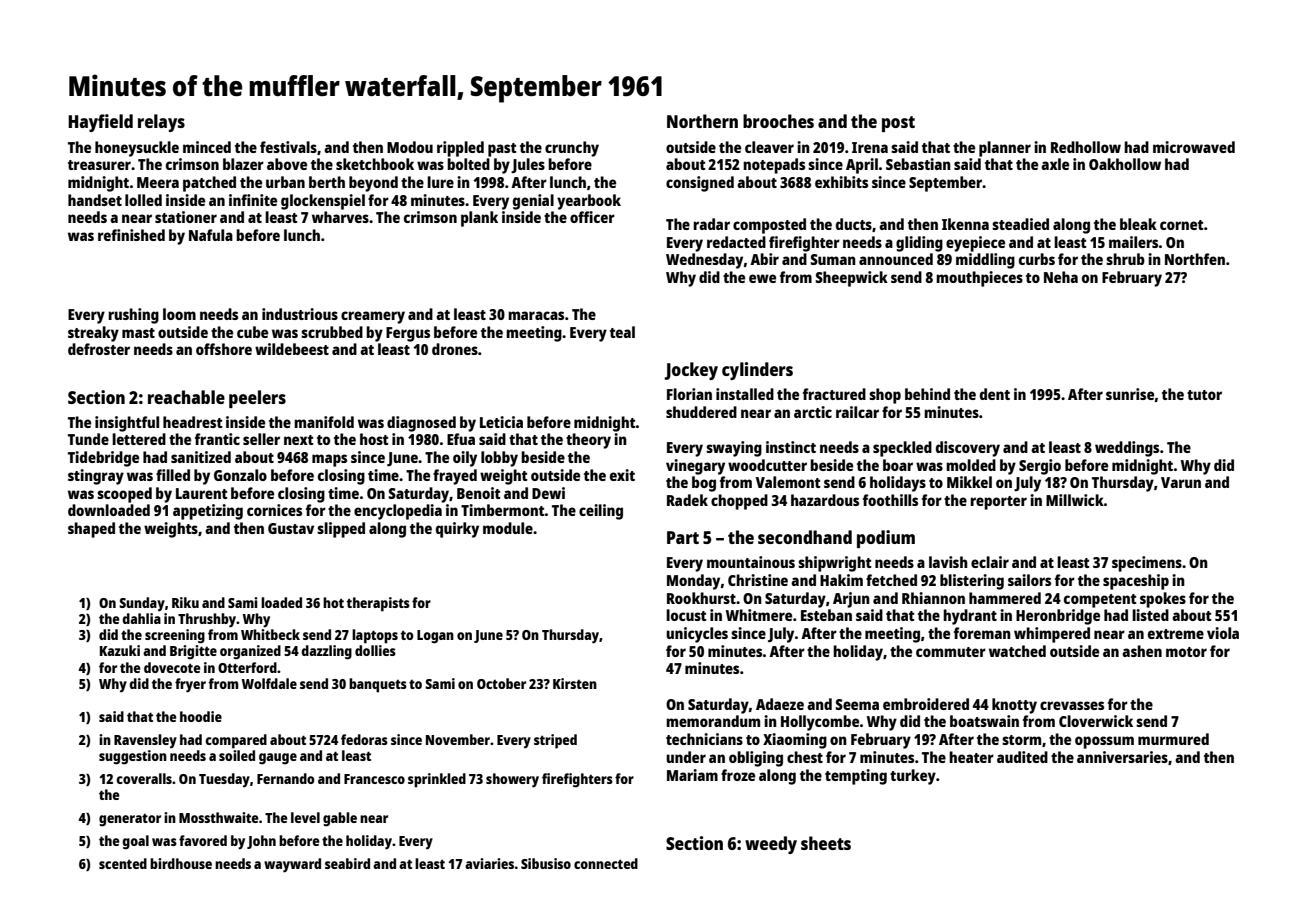 The image size is (1308, 924). I want to click on birdhouse, so click(181, 863).
